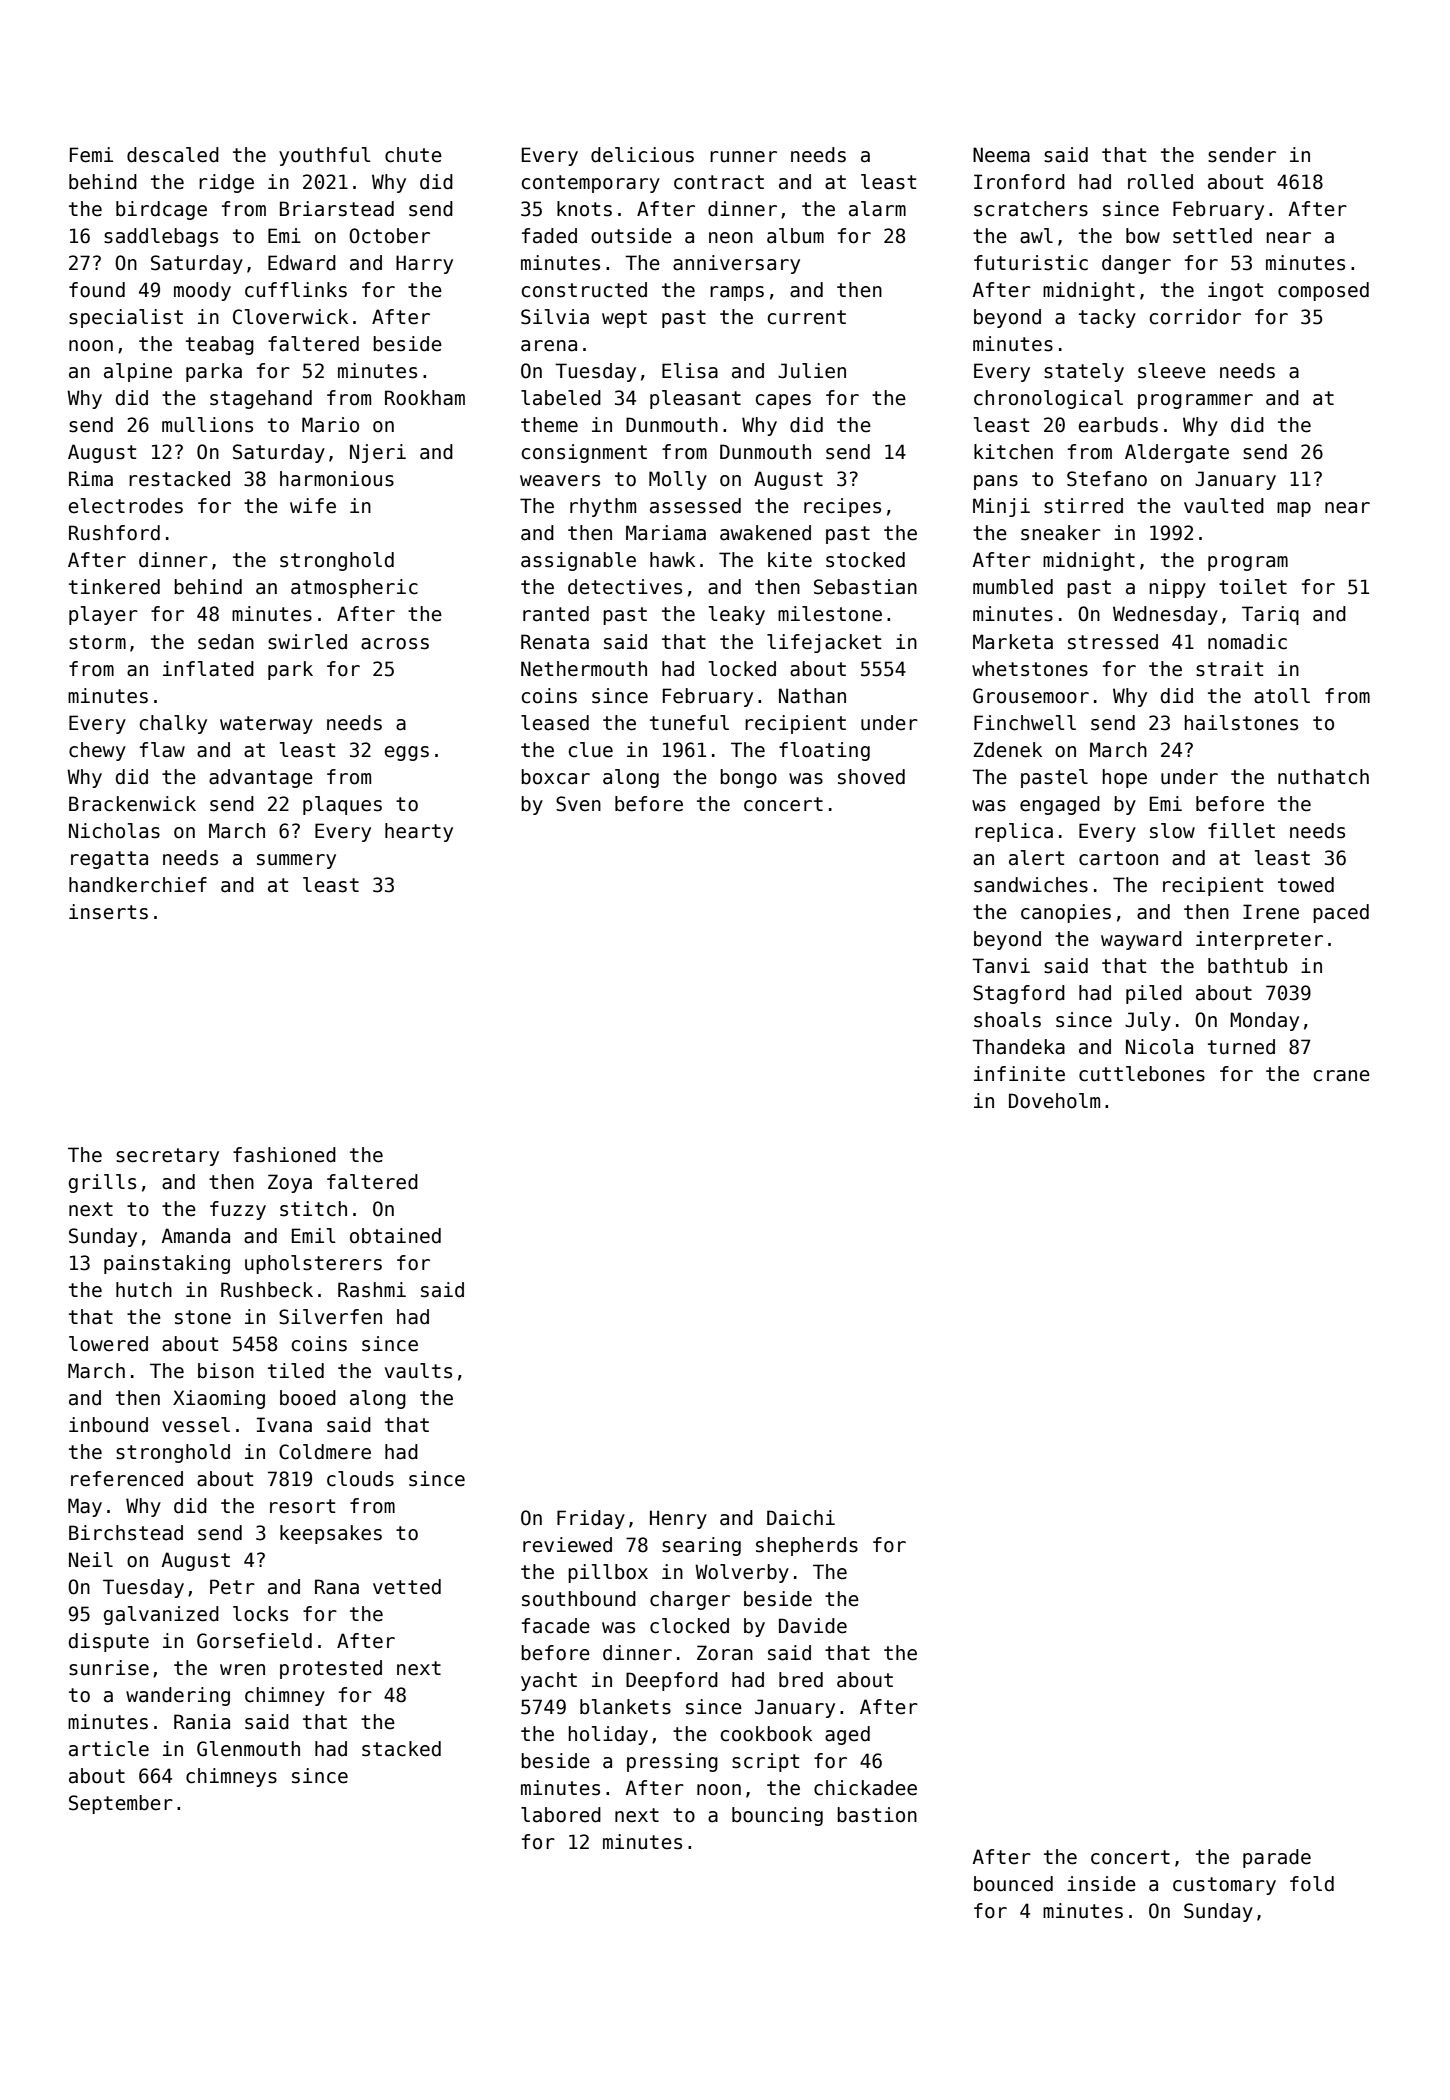 This page has width=1450, height=2100. I want to click on Daichi, so click(801, 1518).
